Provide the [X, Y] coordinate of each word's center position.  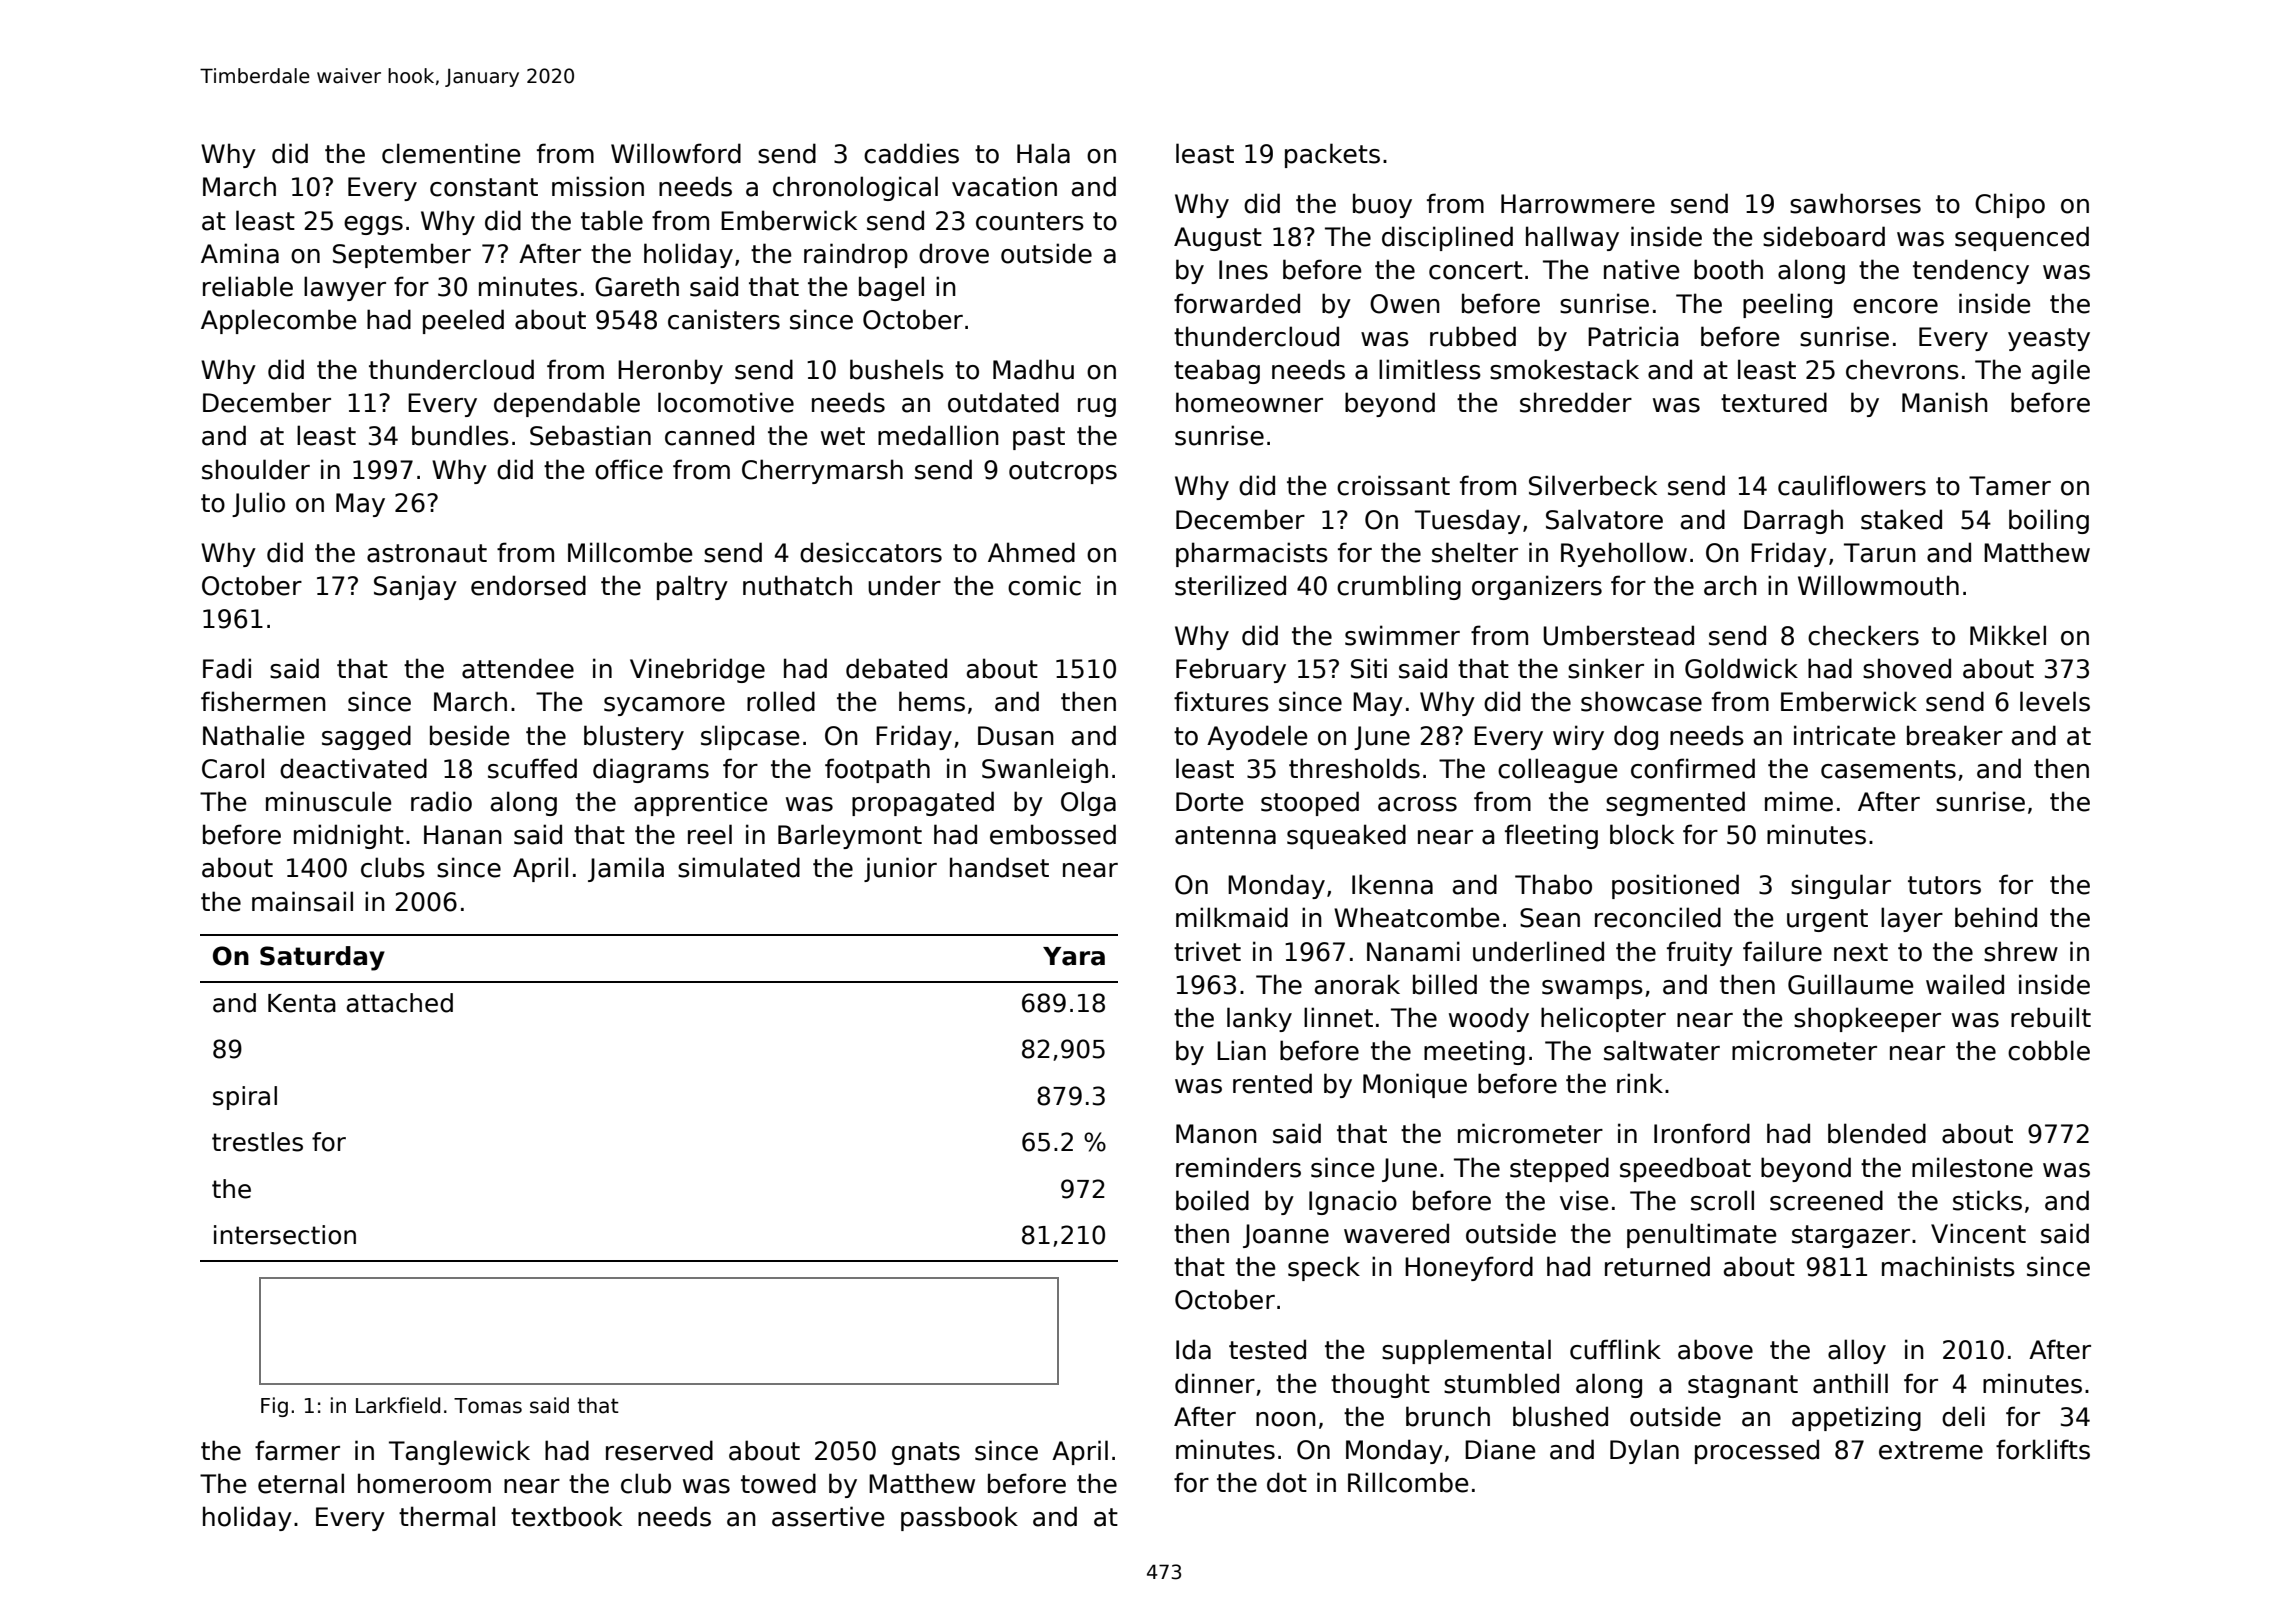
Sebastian [590, 435]
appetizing [1856, 1418]
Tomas [488, 1406]
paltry [692, 587]
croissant [1393, 485]
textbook [566, 1516]
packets [1332, 155]
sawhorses [1855, 203]
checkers [1863, 635]
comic [1044, 585]
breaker [1955, 735]
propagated [923, 803]
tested [1267, 1349]
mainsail [302, 901]
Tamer [2010, 486]
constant [484, 187]
